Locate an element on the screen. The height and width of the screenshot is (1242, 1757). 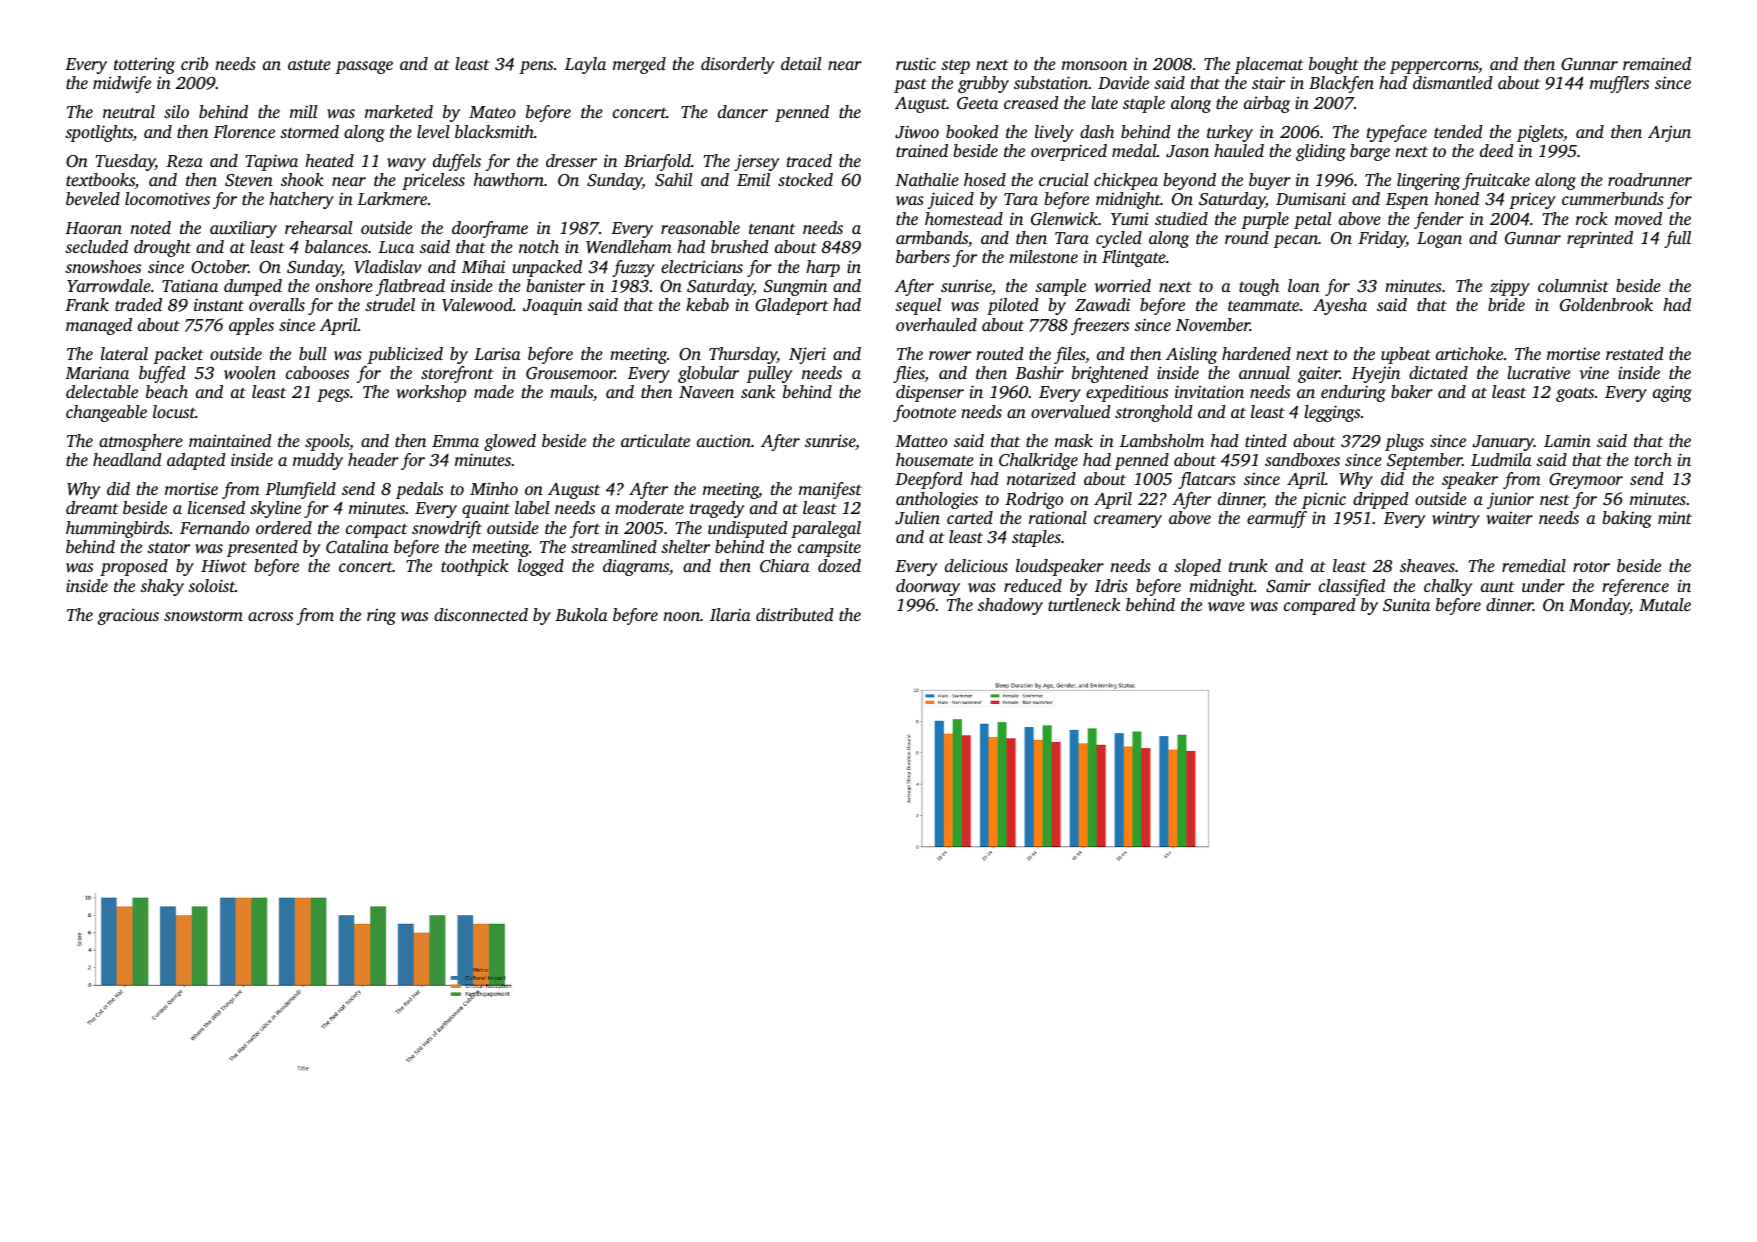
kebab is located at coordinates (707, 304).
